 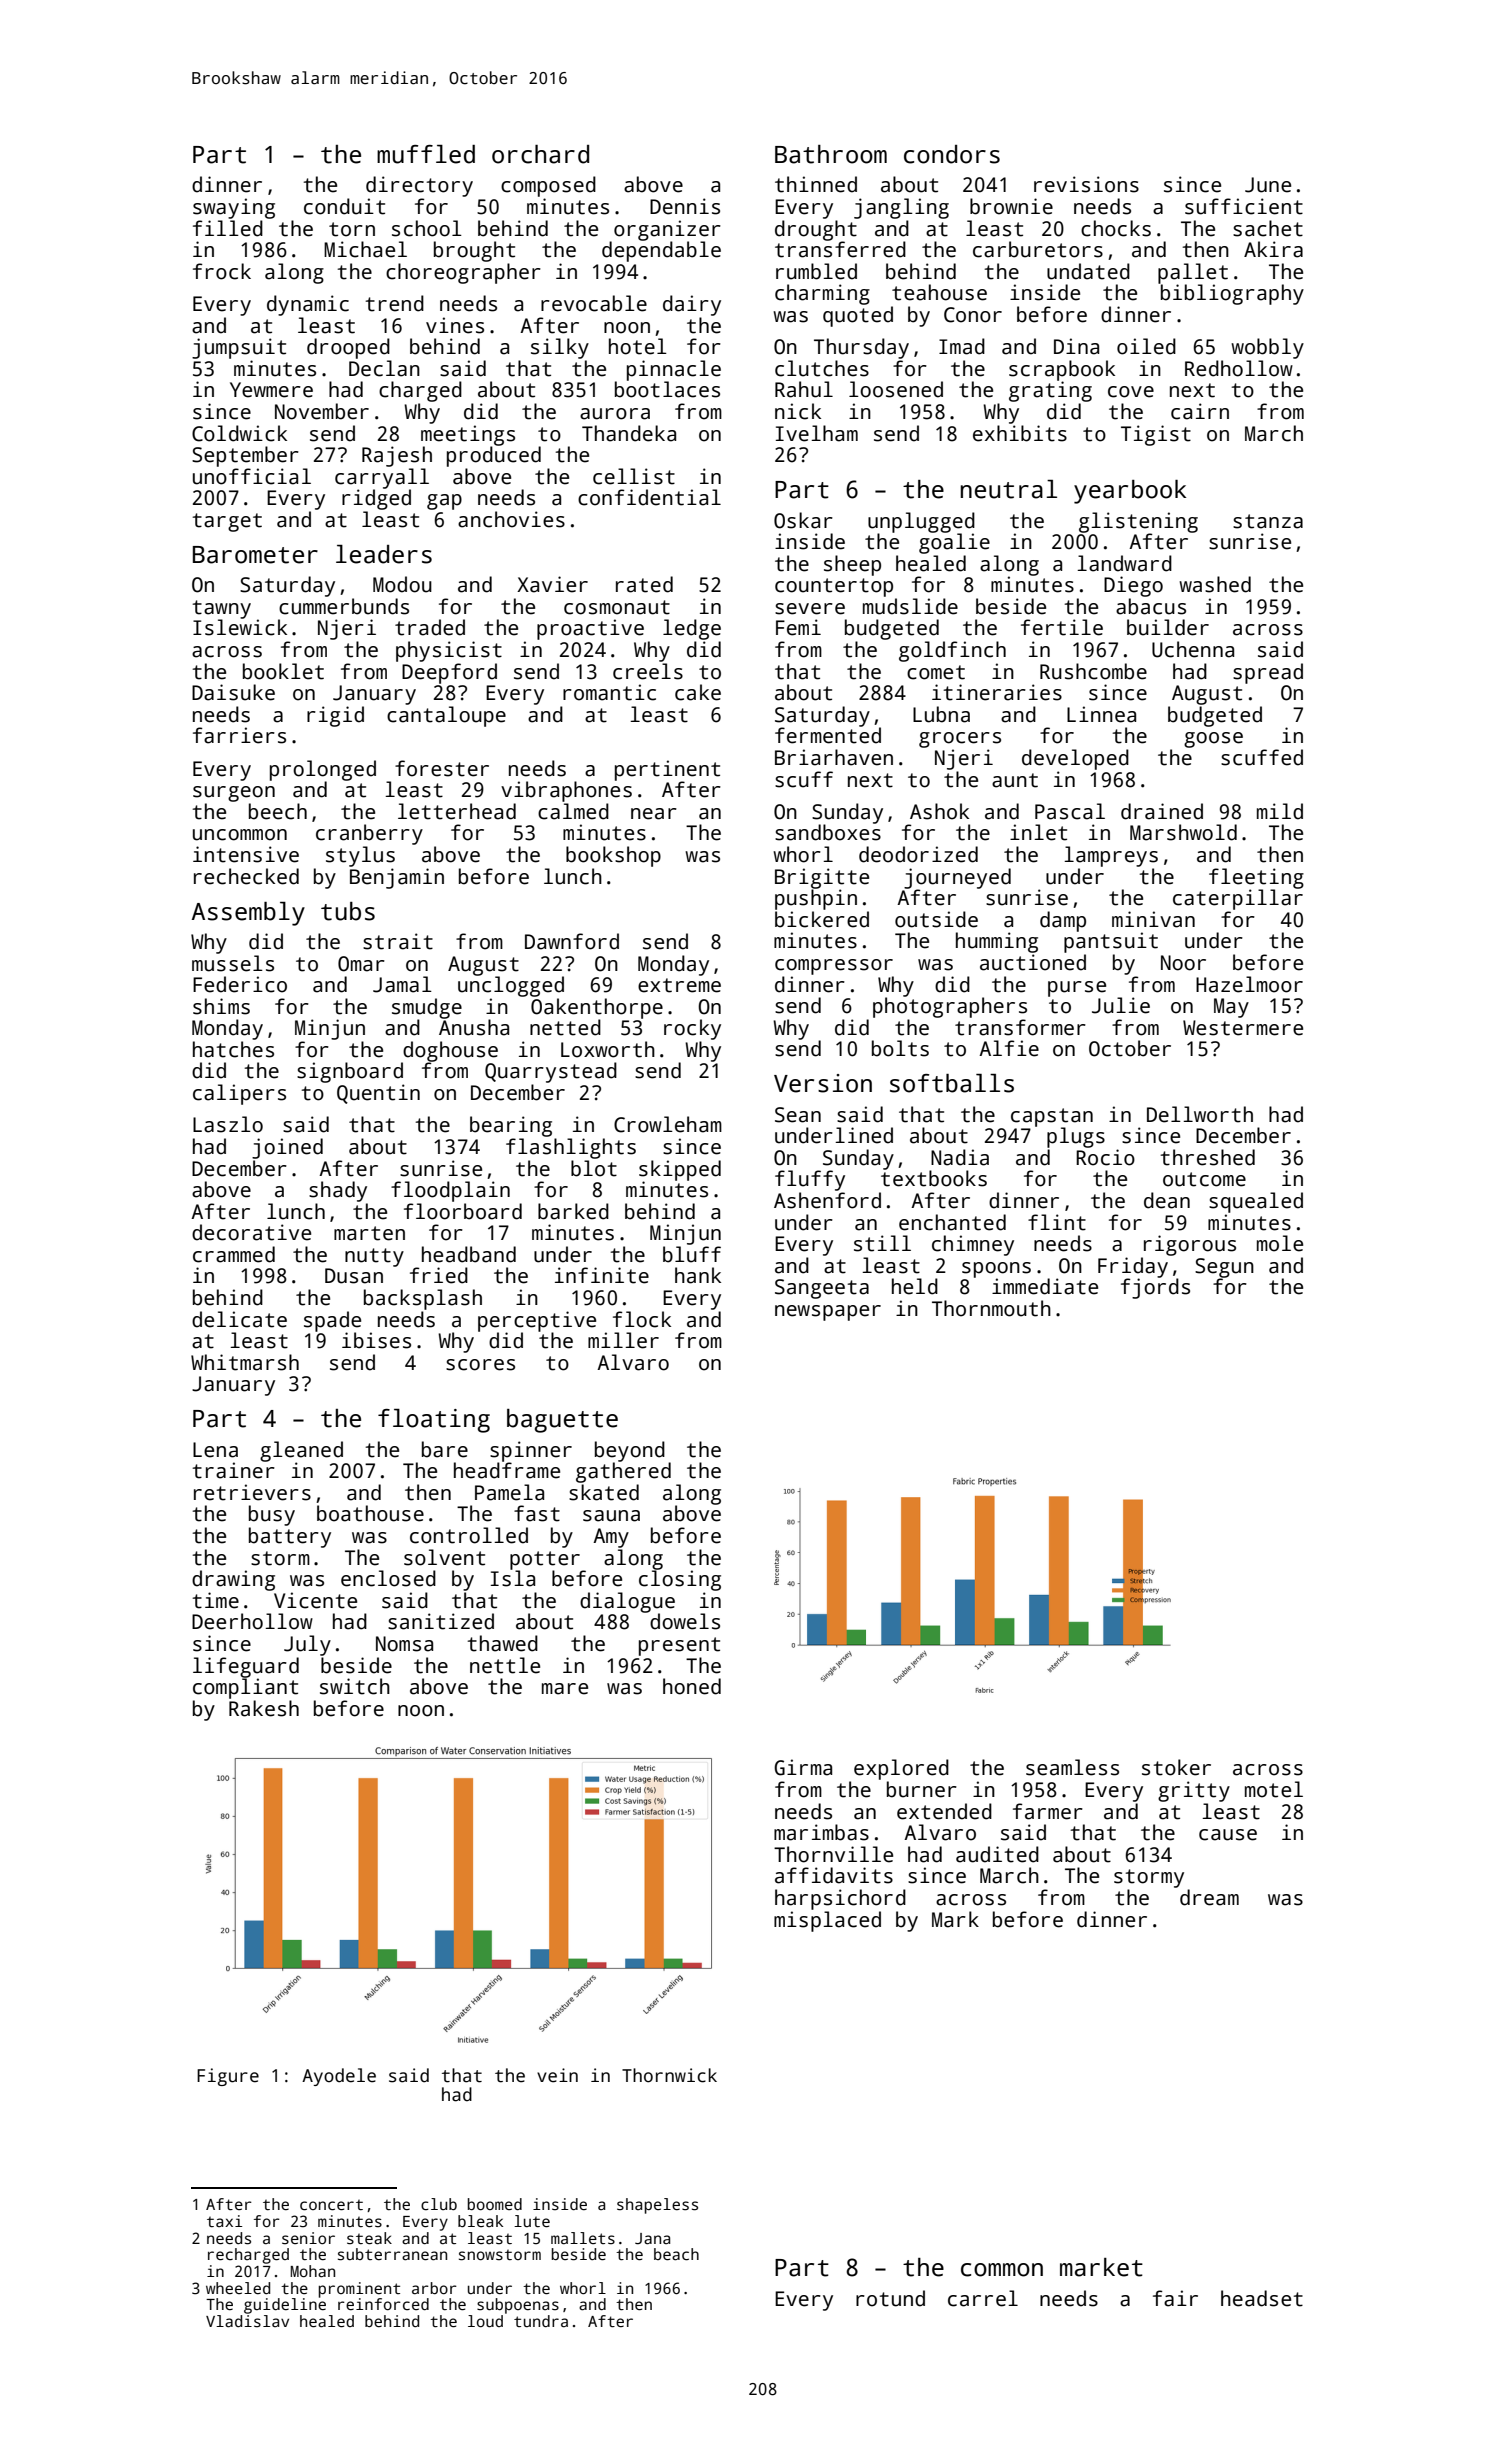 What do you see at coordinates (1101, 714) in the image?
I see `Linnea` at bounding box center [1101, 714].
